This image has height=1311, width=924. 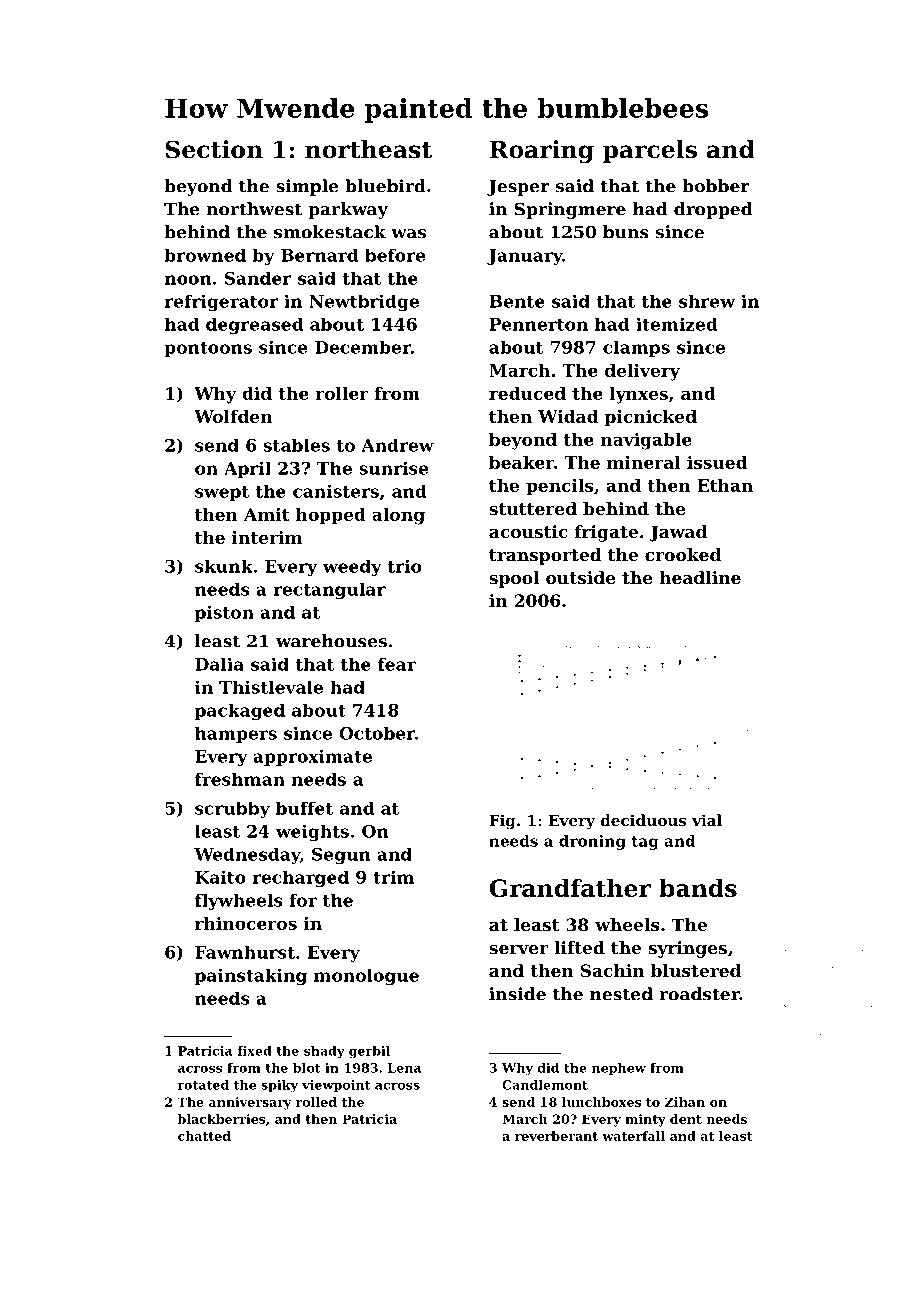 I want to click on reverberant, so click(x=556, y=1136).
